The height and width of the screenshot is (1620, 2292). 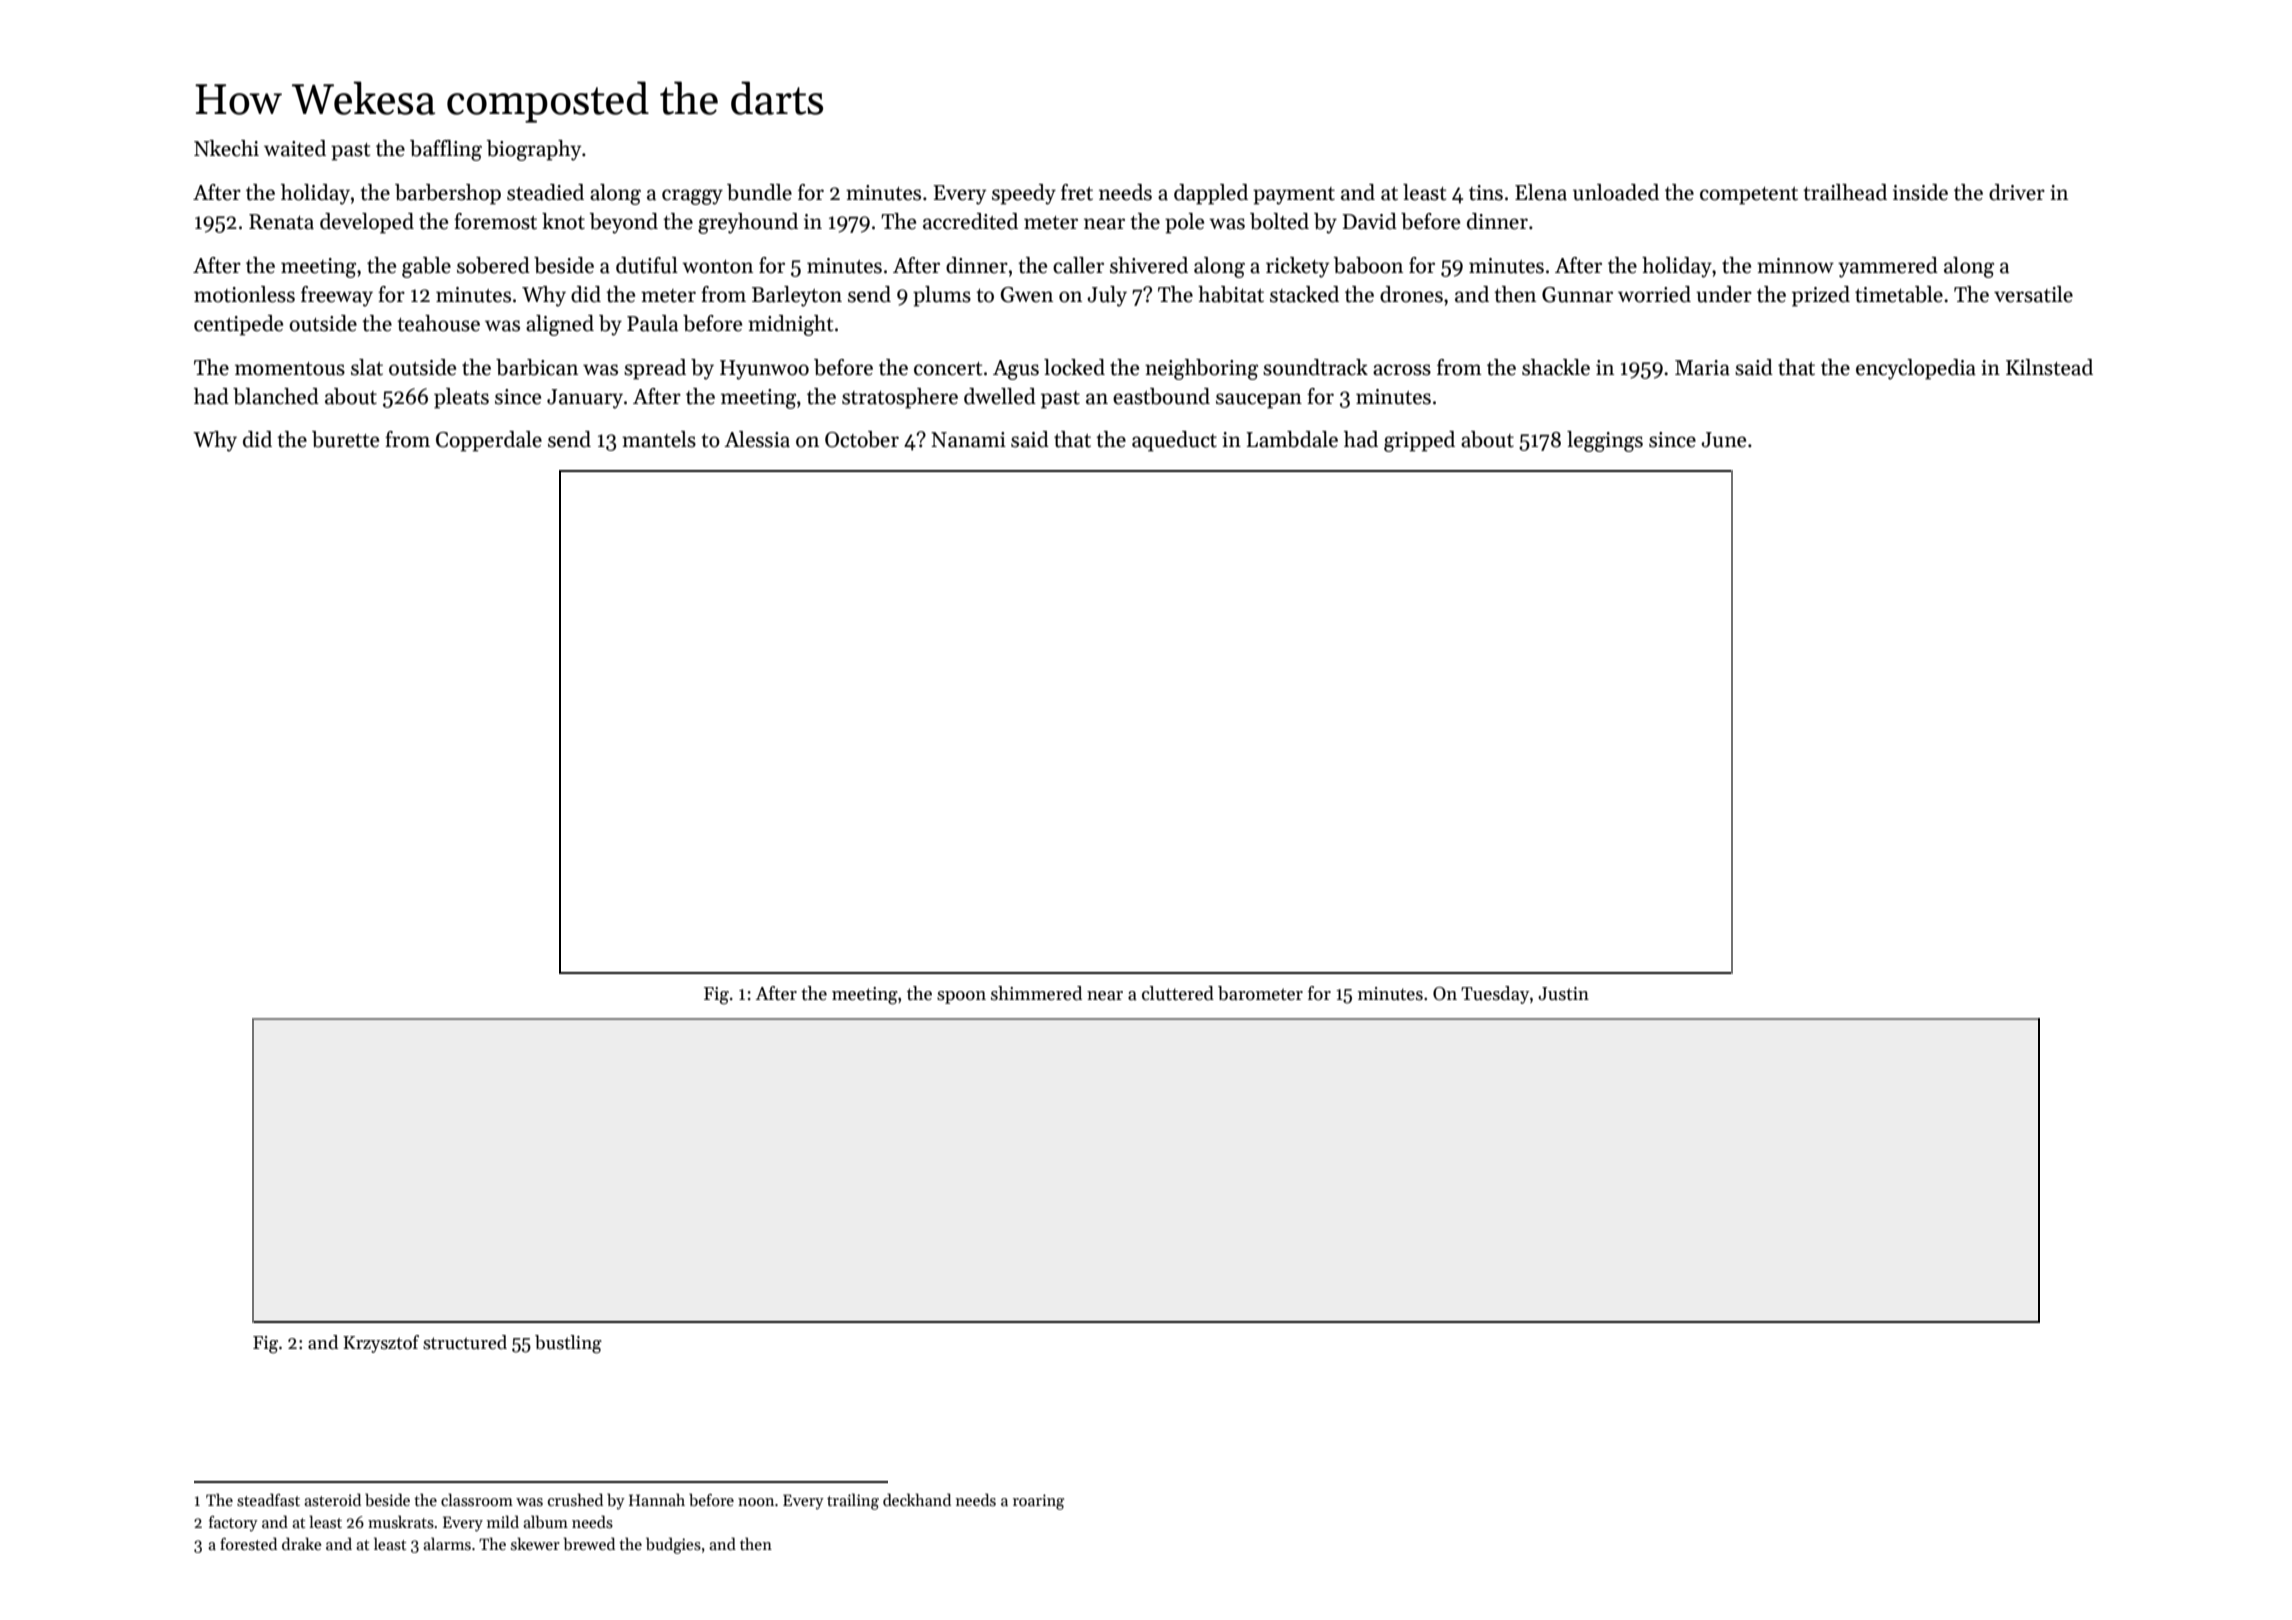 What do you see at coordinates (332, 1500) in the screenshot?
I see `asteroid` at bounding box center [332, 1500].
